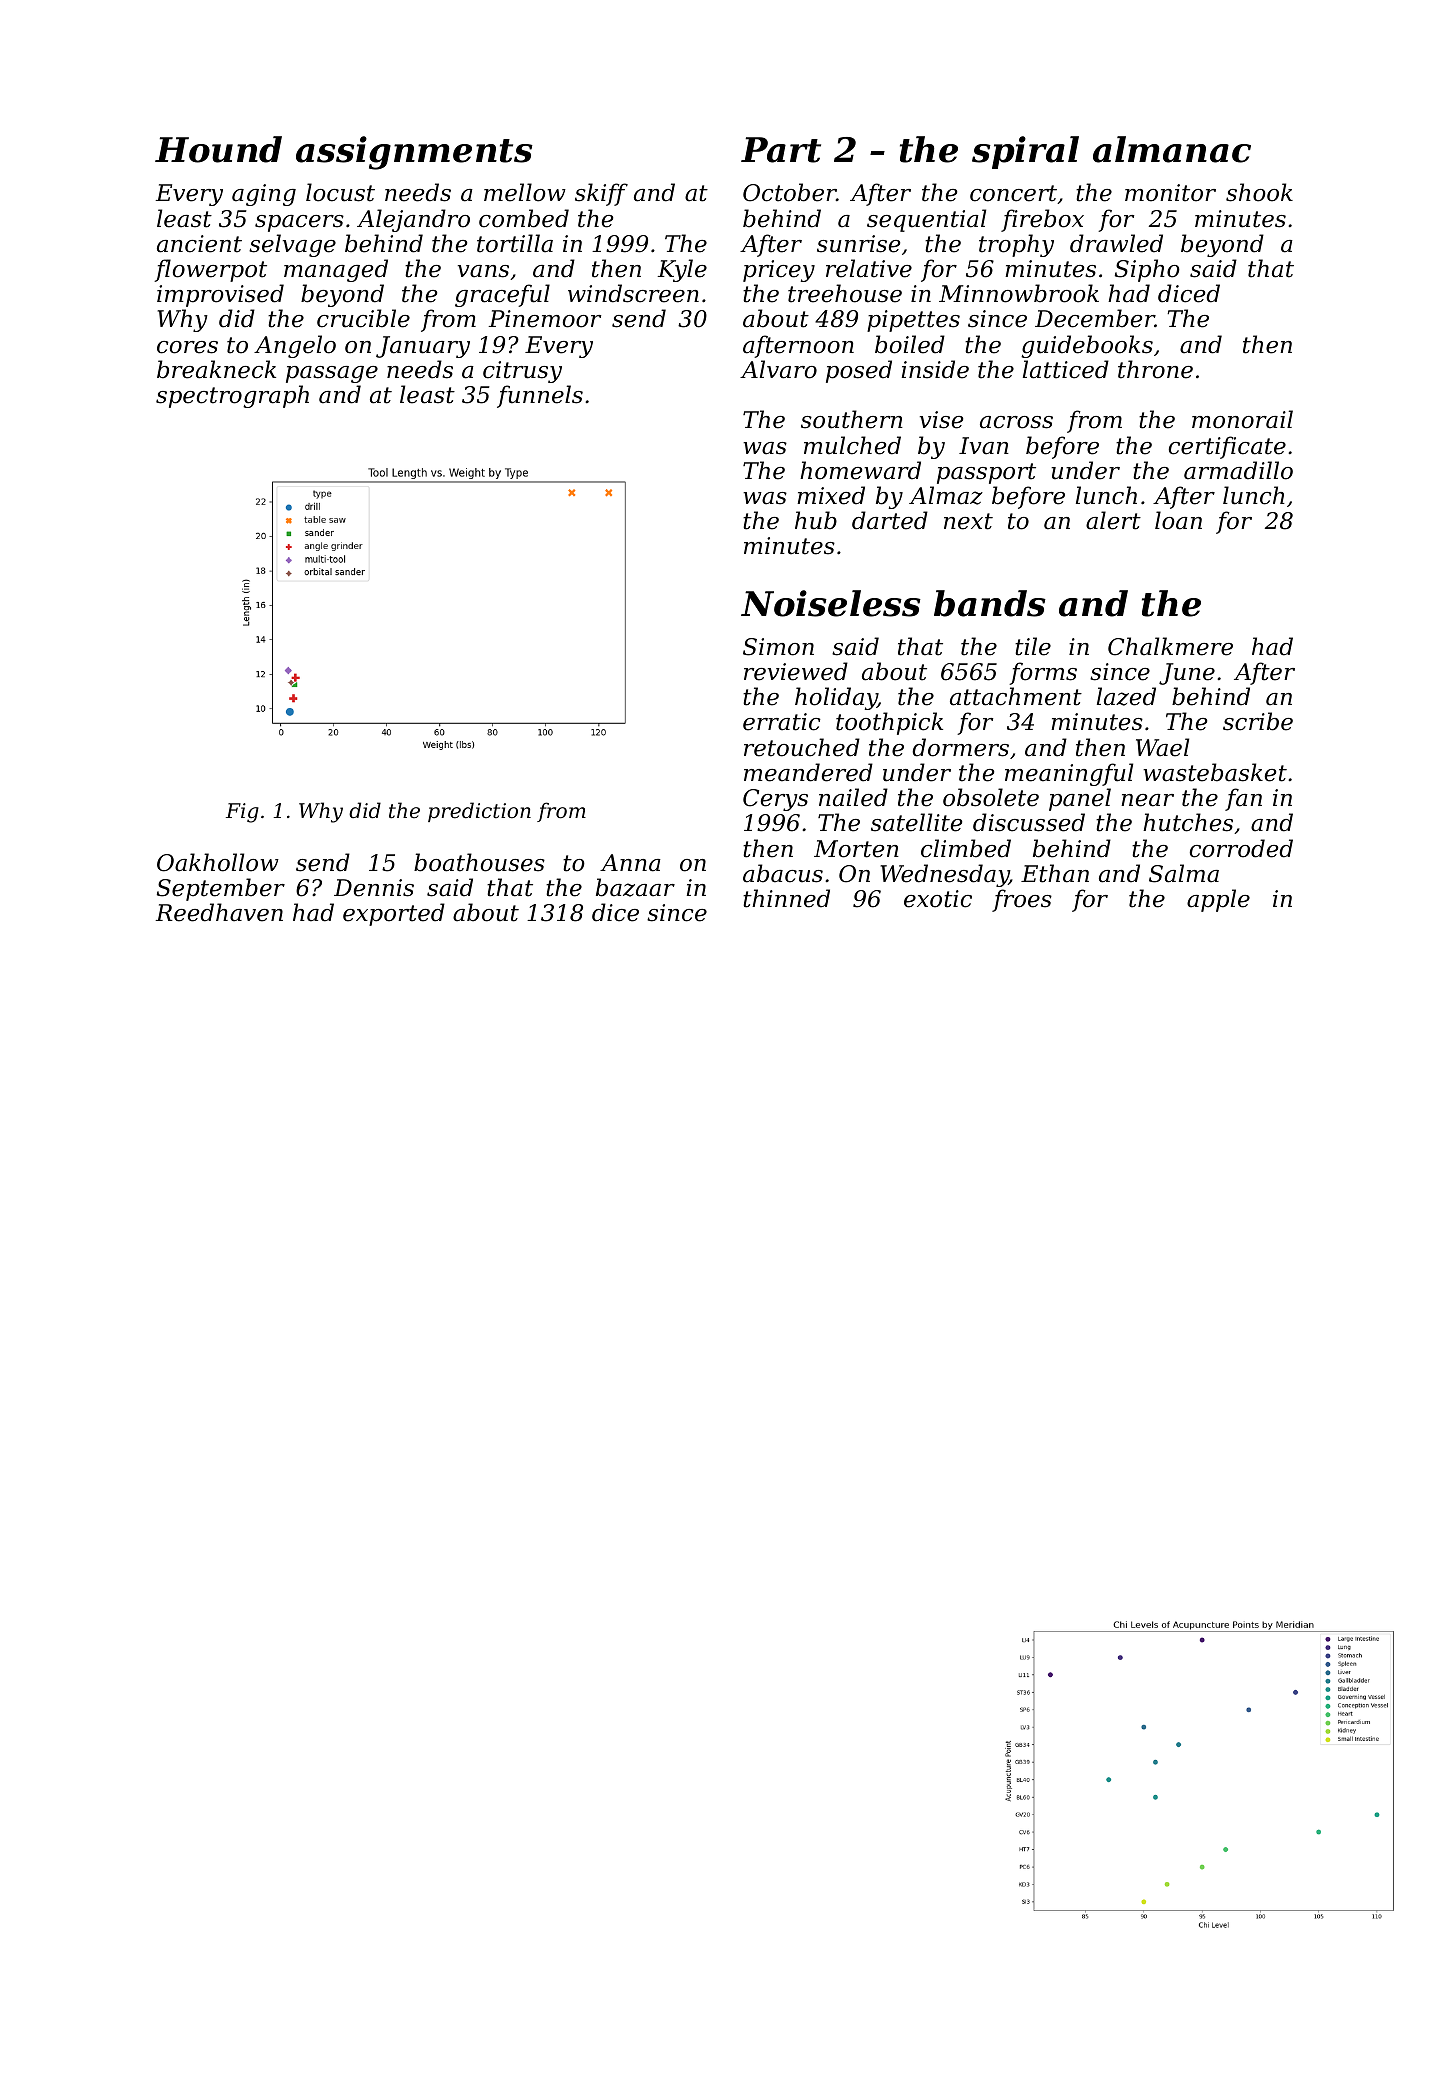  What do you see at coordinates (479, 862) in the page?
I see `boathouses` at bounding box center [479, 862].
